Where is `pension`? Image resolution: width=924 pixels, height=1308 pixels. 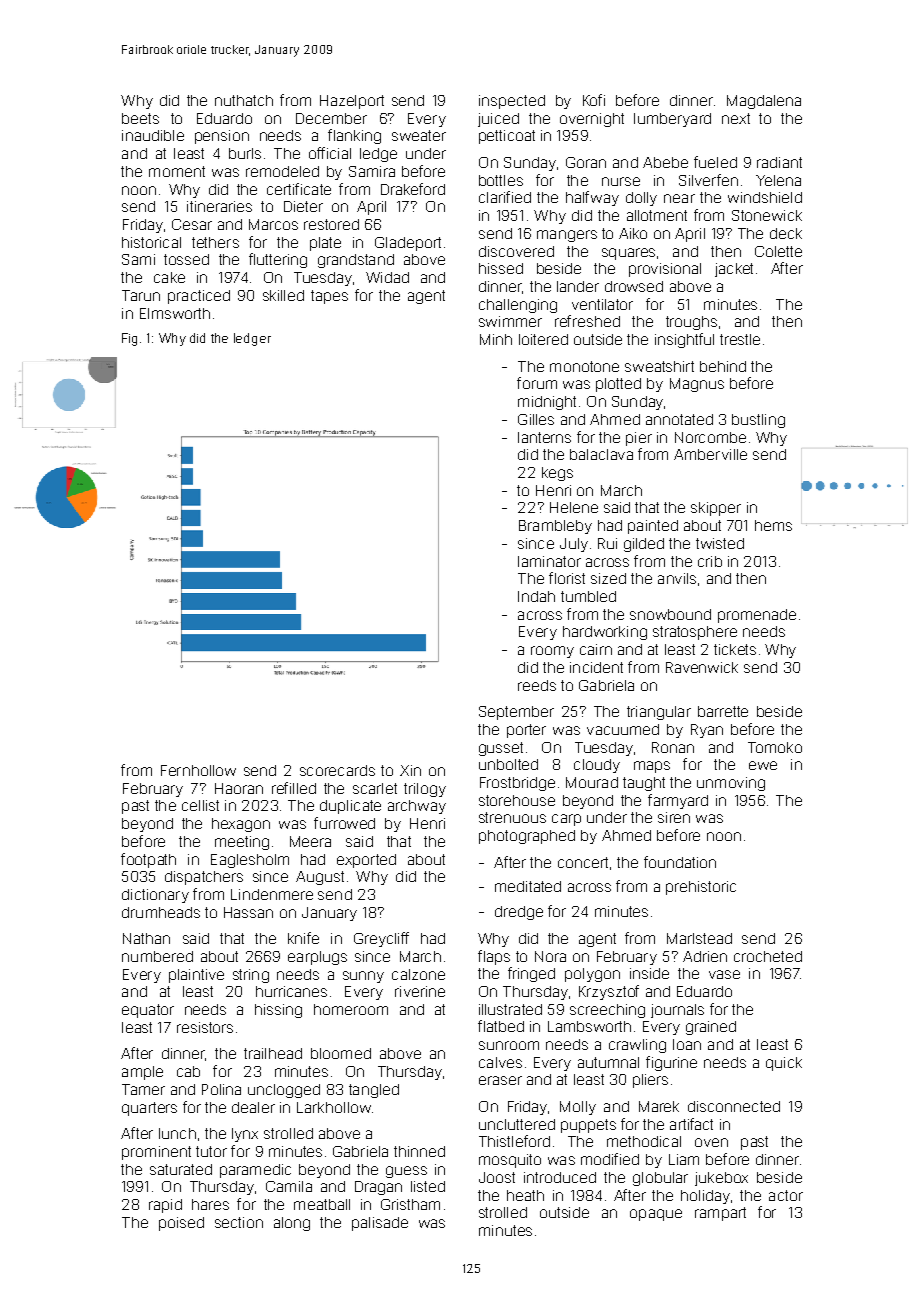 pension is located at coordinates (222, 137).
